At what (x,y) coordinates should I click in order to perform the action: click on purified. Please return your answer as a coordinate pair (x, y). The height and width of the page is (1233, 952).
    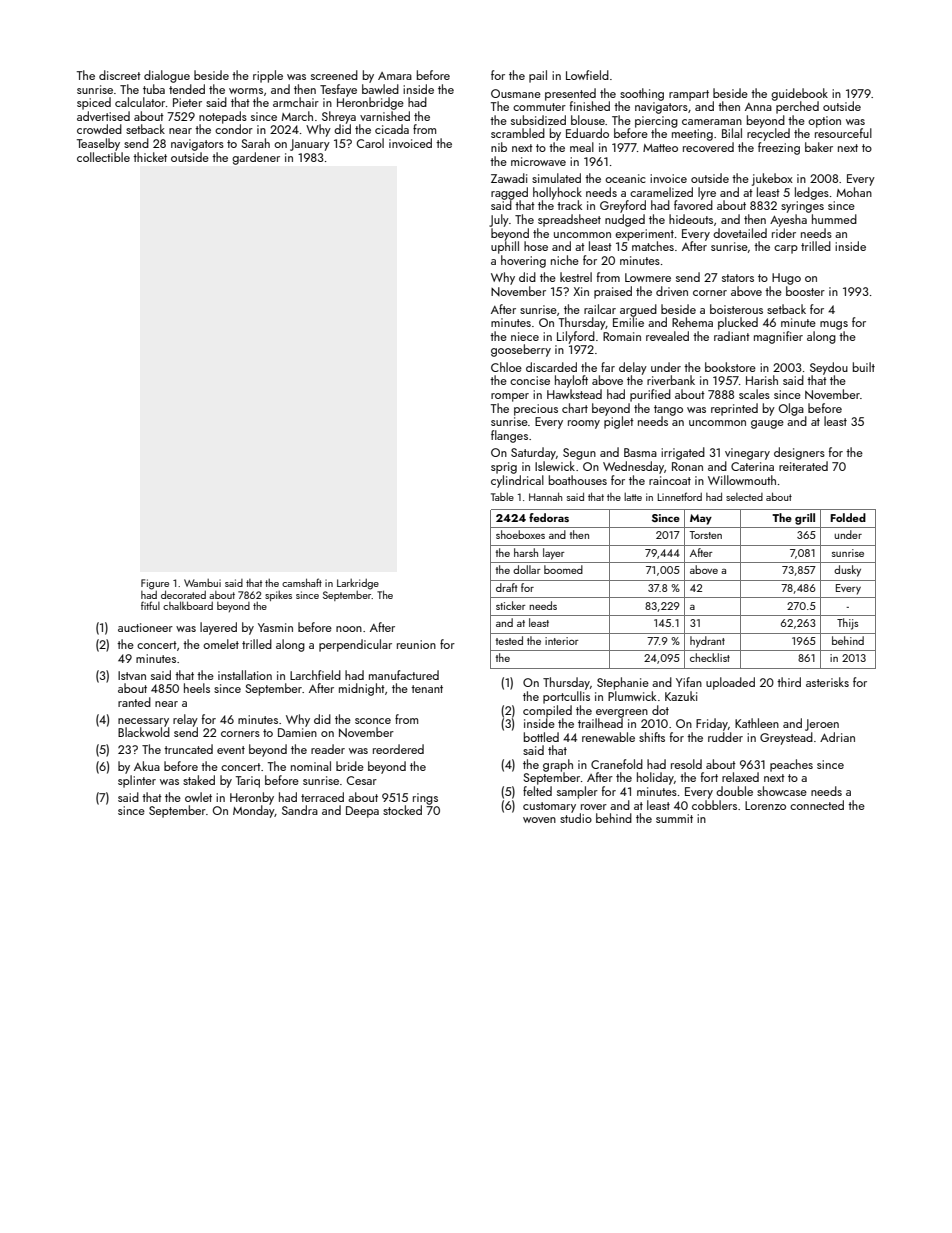
    Looking at the image, I should click on (650, 395).
